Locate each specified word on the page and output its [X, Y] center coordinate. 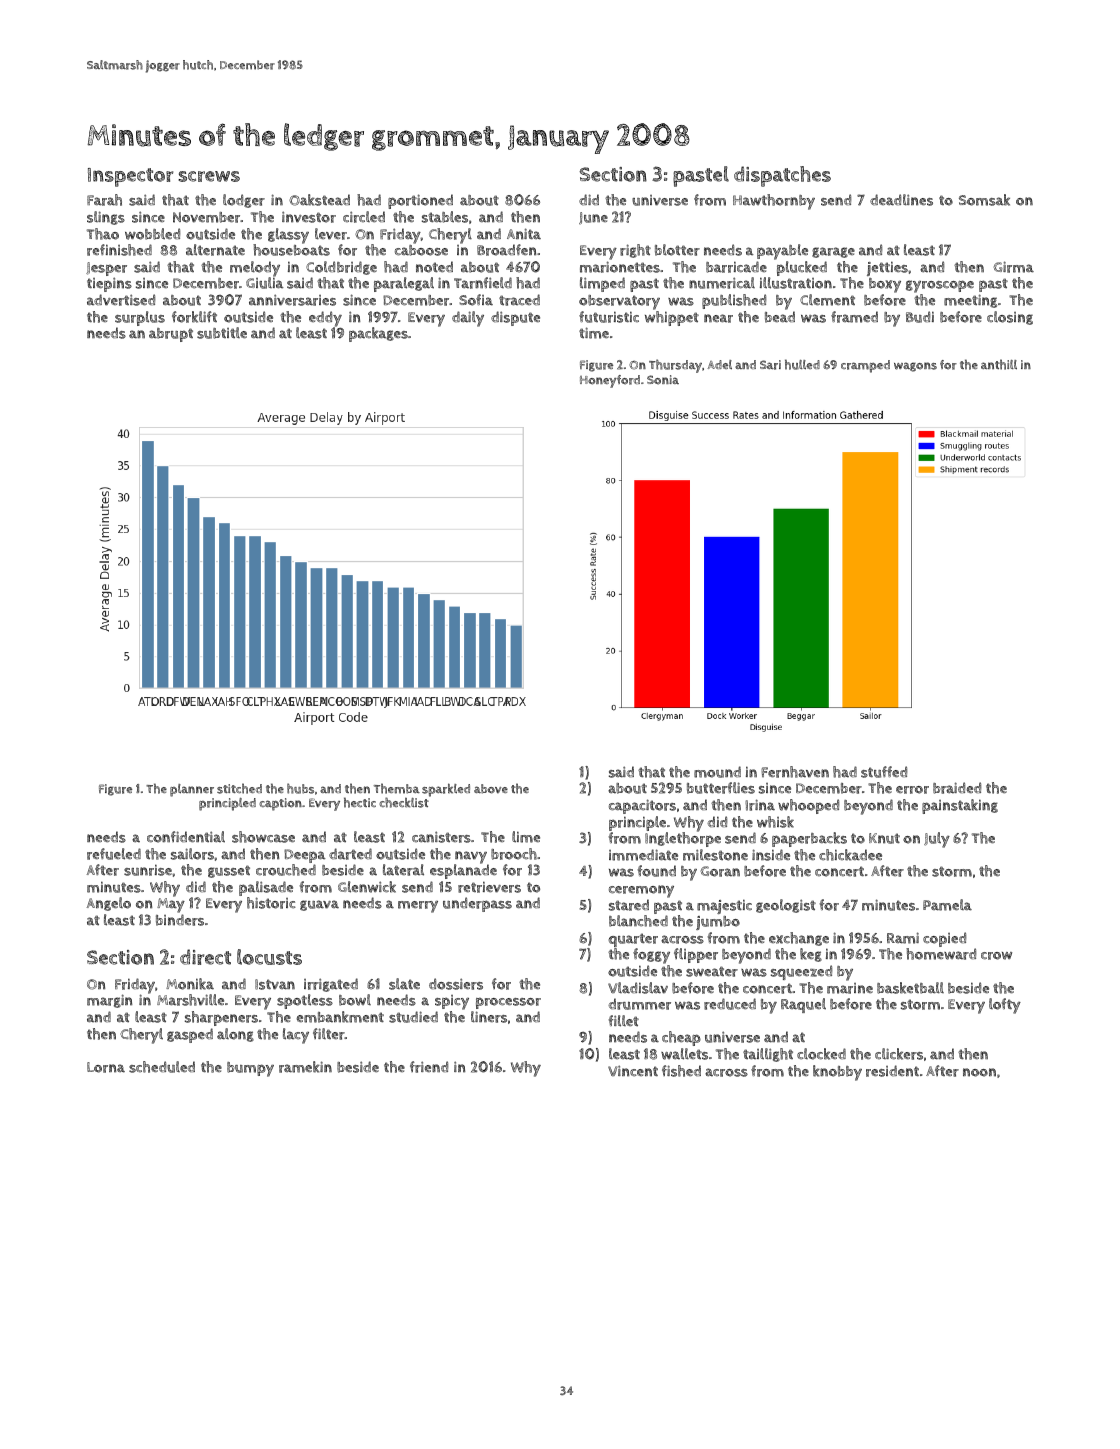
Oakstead [319, 200]
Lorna [106, 1067]
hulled [802, 364]
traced [519, 300]
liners [489, 1017]
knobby [837, 1073]
